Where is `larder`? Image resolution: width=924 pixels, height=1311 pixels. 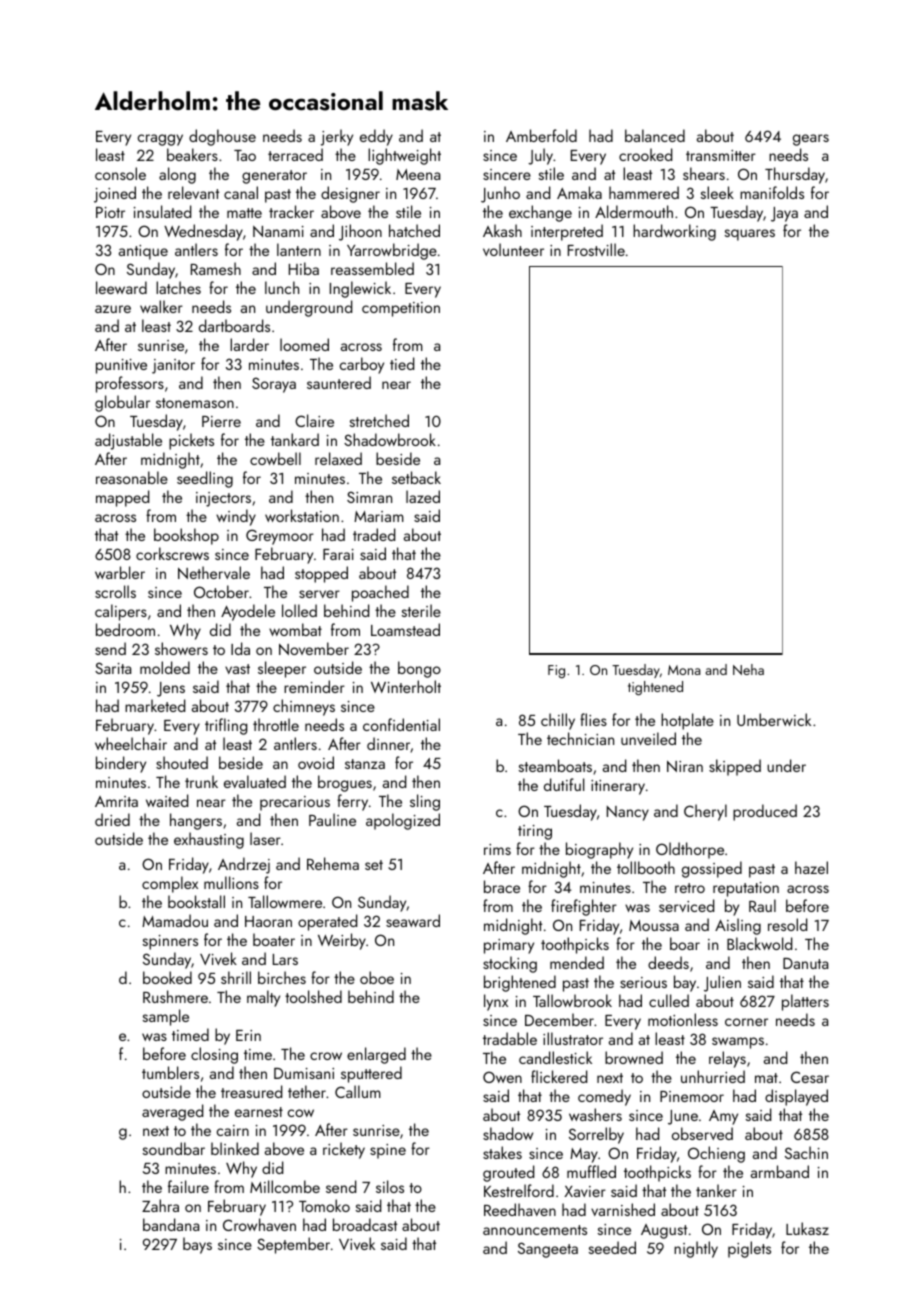 larder is located at coordinates (249, 344).
